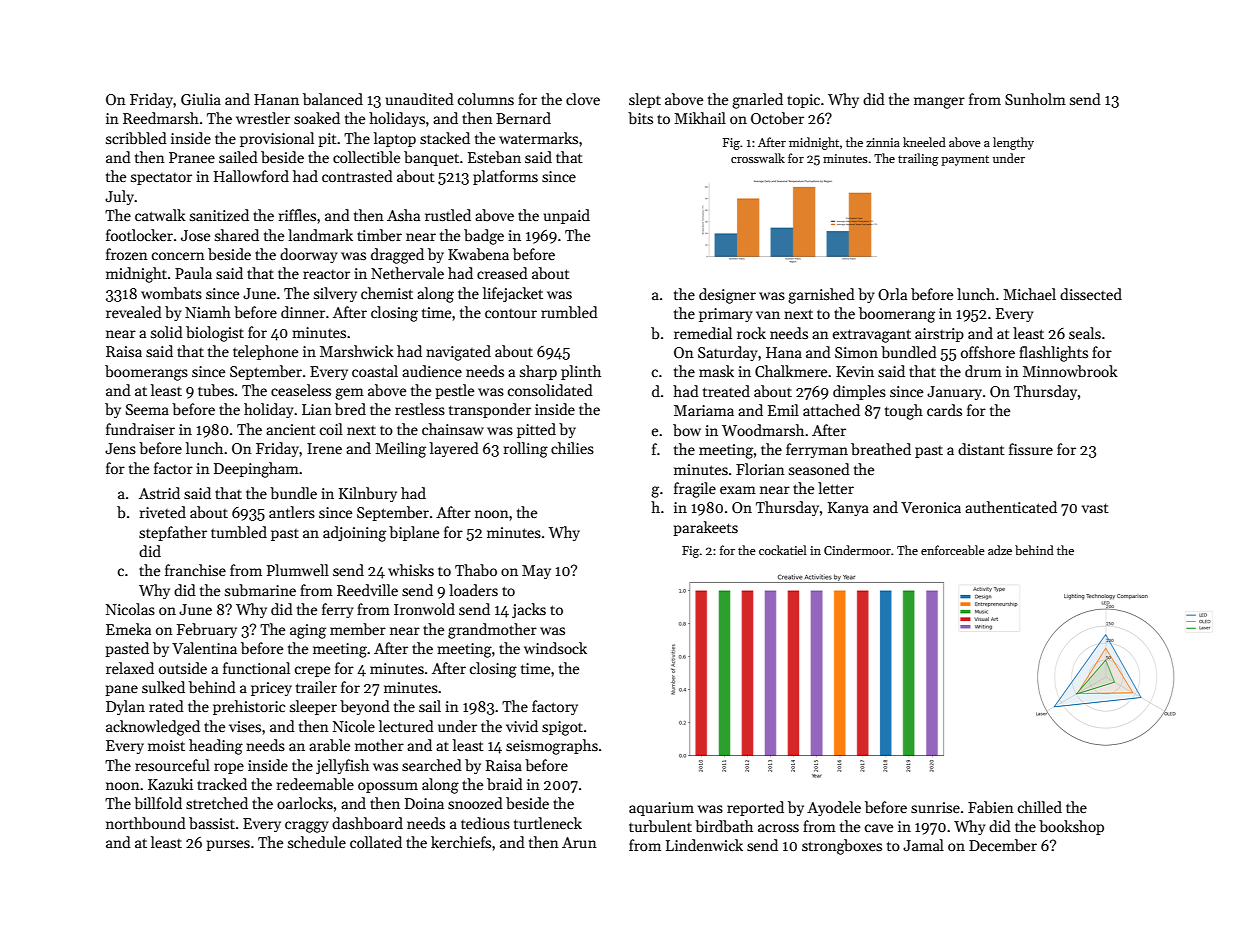 Image resolution: width=1233 pixels, height=952 pixels. I want to click on Kevin, so click(855, 371).
